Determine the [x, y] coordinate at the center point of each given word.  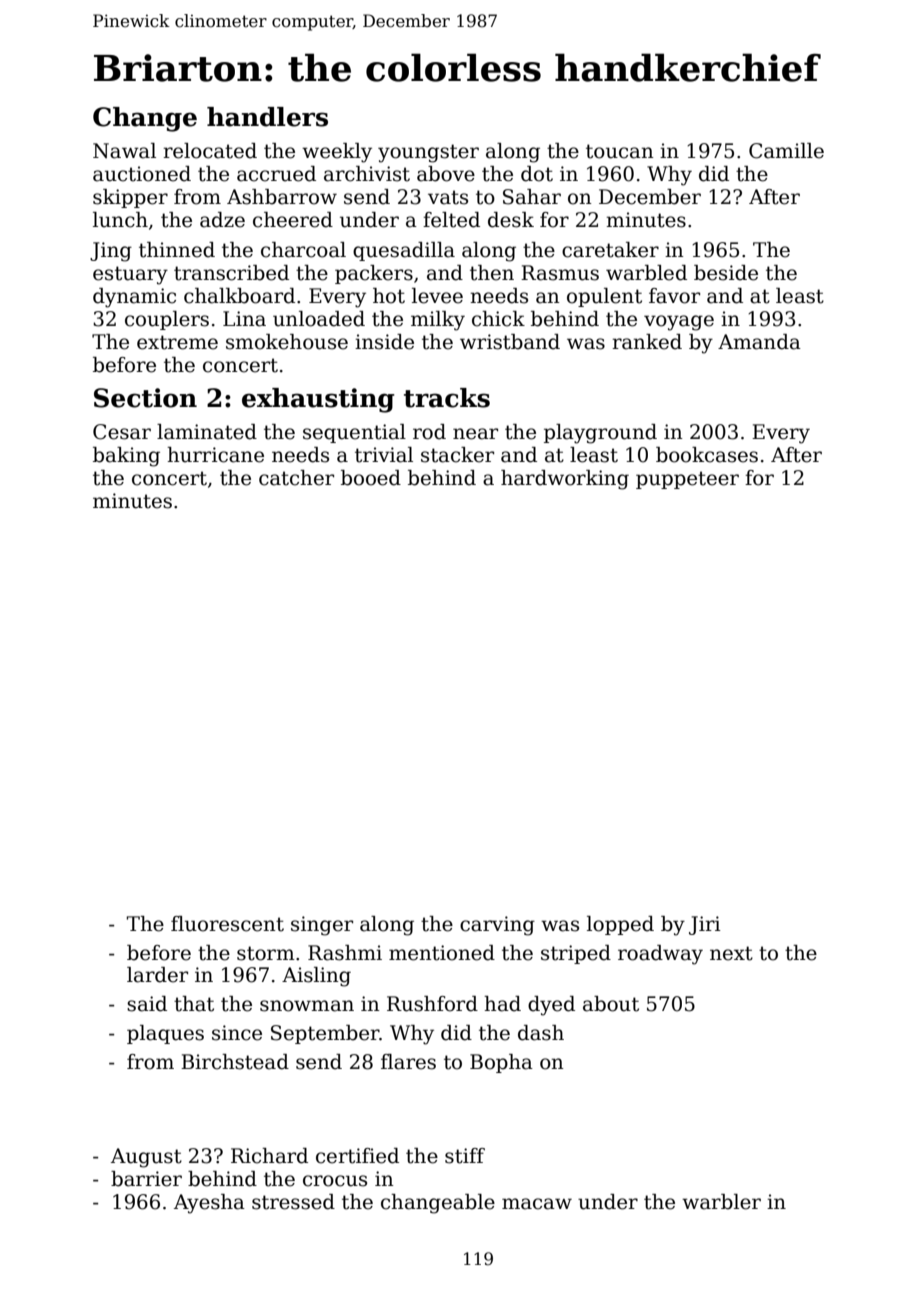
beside [726, 273]
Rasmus [560, 273]
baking [126, 457]
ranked [647, 342]
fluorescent [227, 924]
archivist [367, 174]
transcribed [231, 273]
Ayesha [209, 1204]
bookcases [707, 455]
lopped [620, 925]
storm [266, 953]
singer [322, 926]
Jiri [705, 925]
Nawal [124, 151]
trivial [384, 455]
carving [497, 926]
